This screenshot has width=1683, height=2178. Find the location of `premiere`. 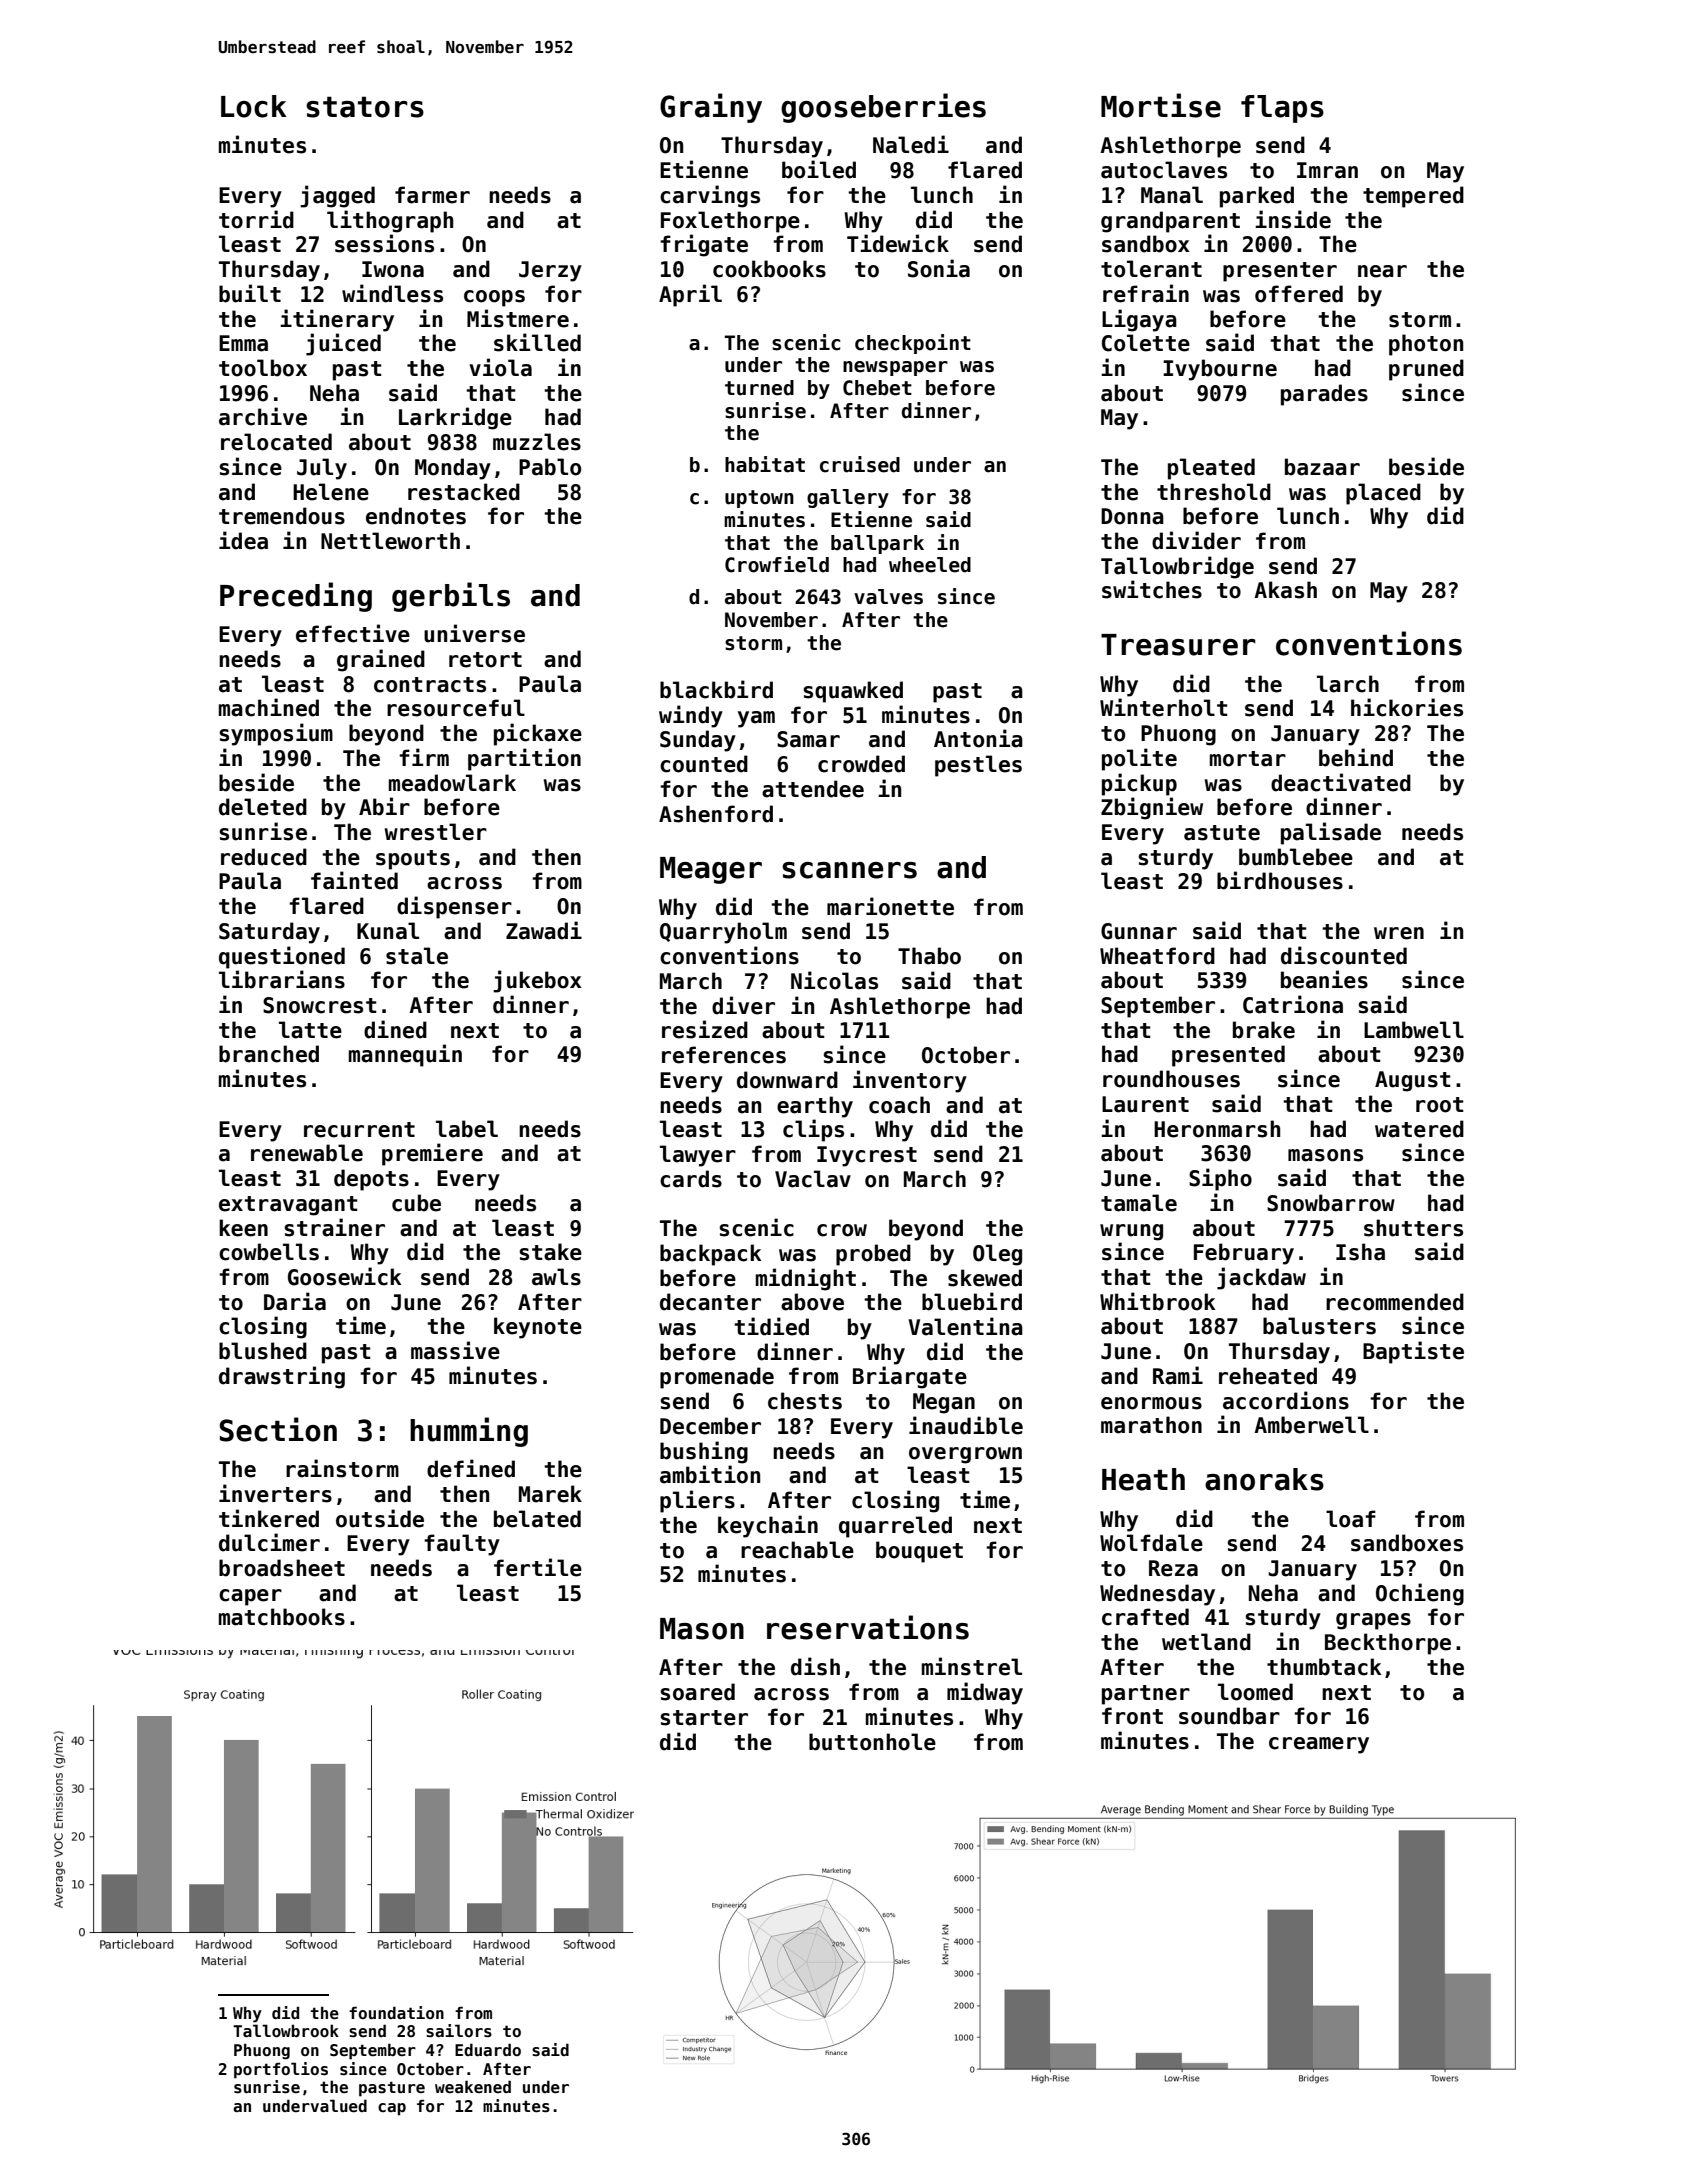

premiere is located at coordinates (432, 1154).
